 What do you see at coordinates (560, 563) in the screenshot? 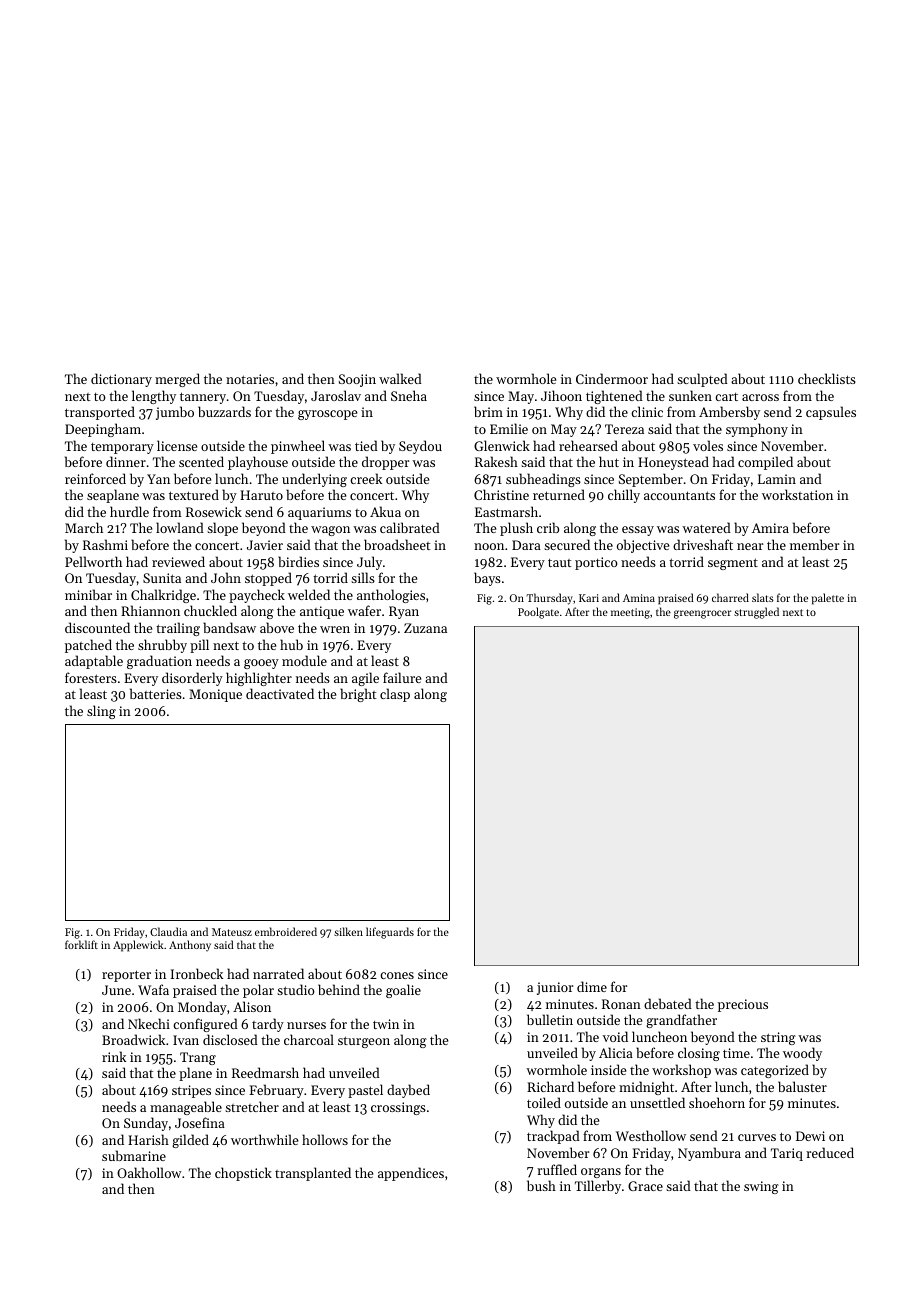
I see `taut` at bounding box center [560, 563].
